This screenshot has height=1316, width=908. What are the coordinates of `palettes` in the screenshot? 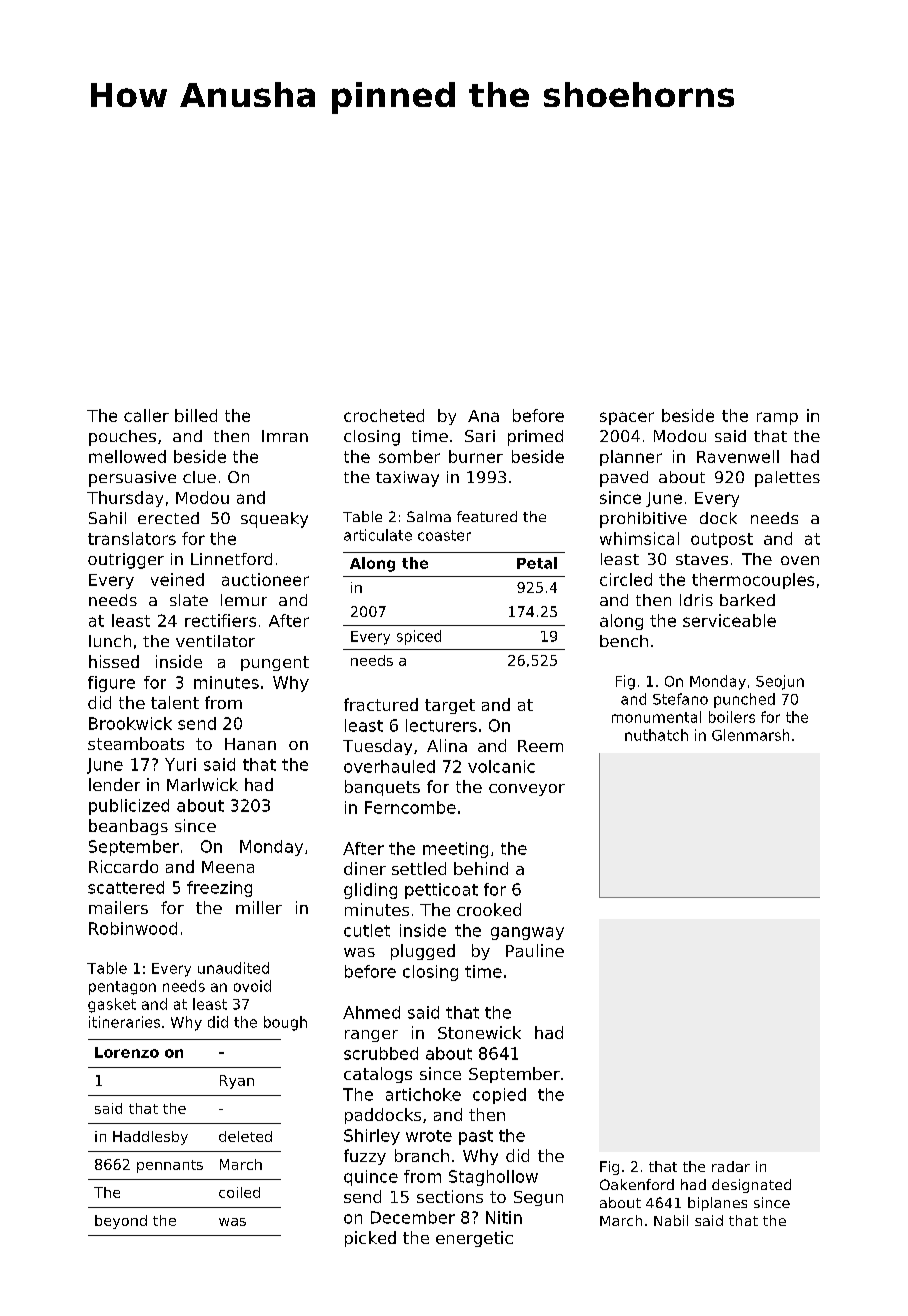 It's located at (787, 479).
